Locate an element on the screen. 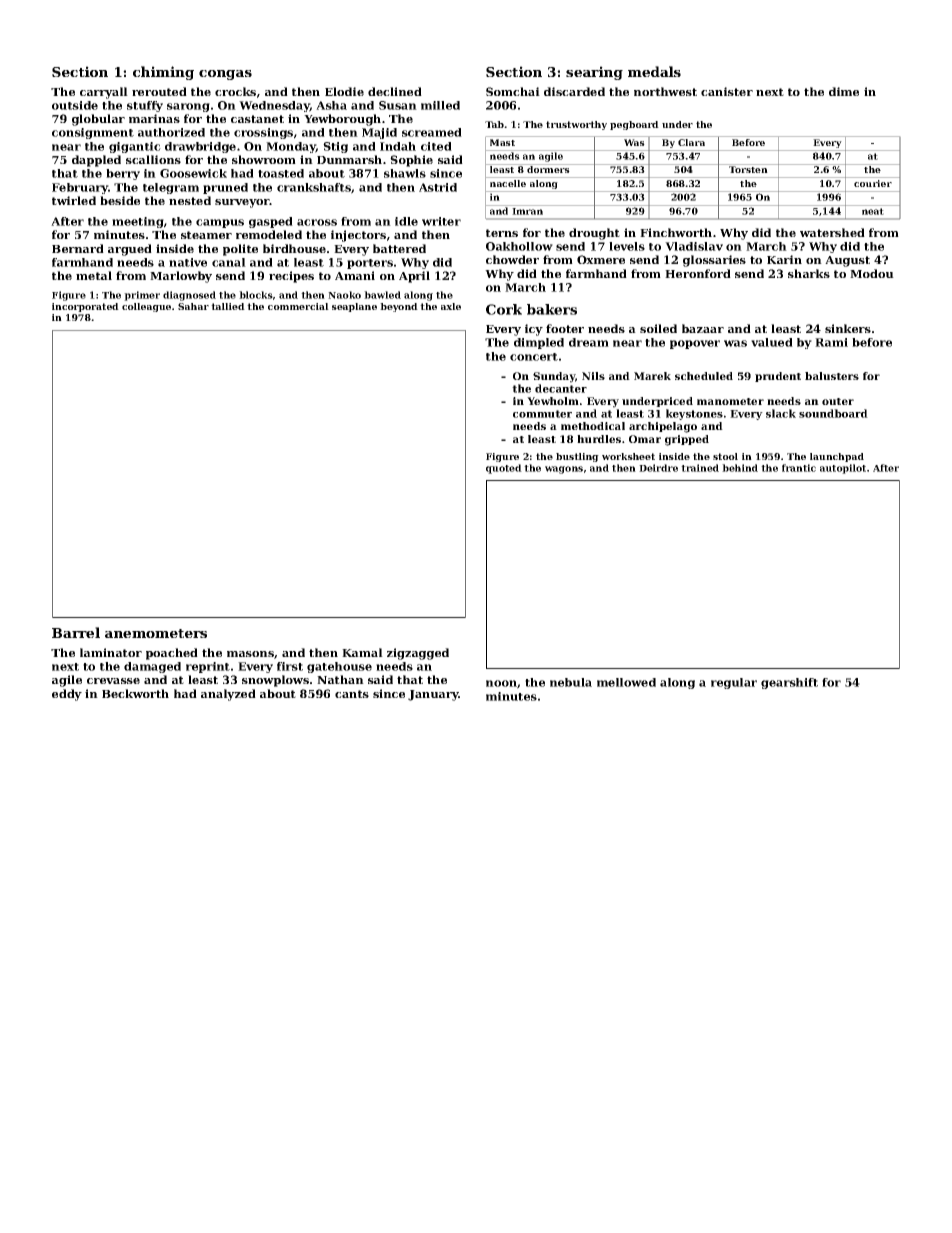 The width and height of the screenshot is (952, 1233). canister is located at coordinates (727, 91).
